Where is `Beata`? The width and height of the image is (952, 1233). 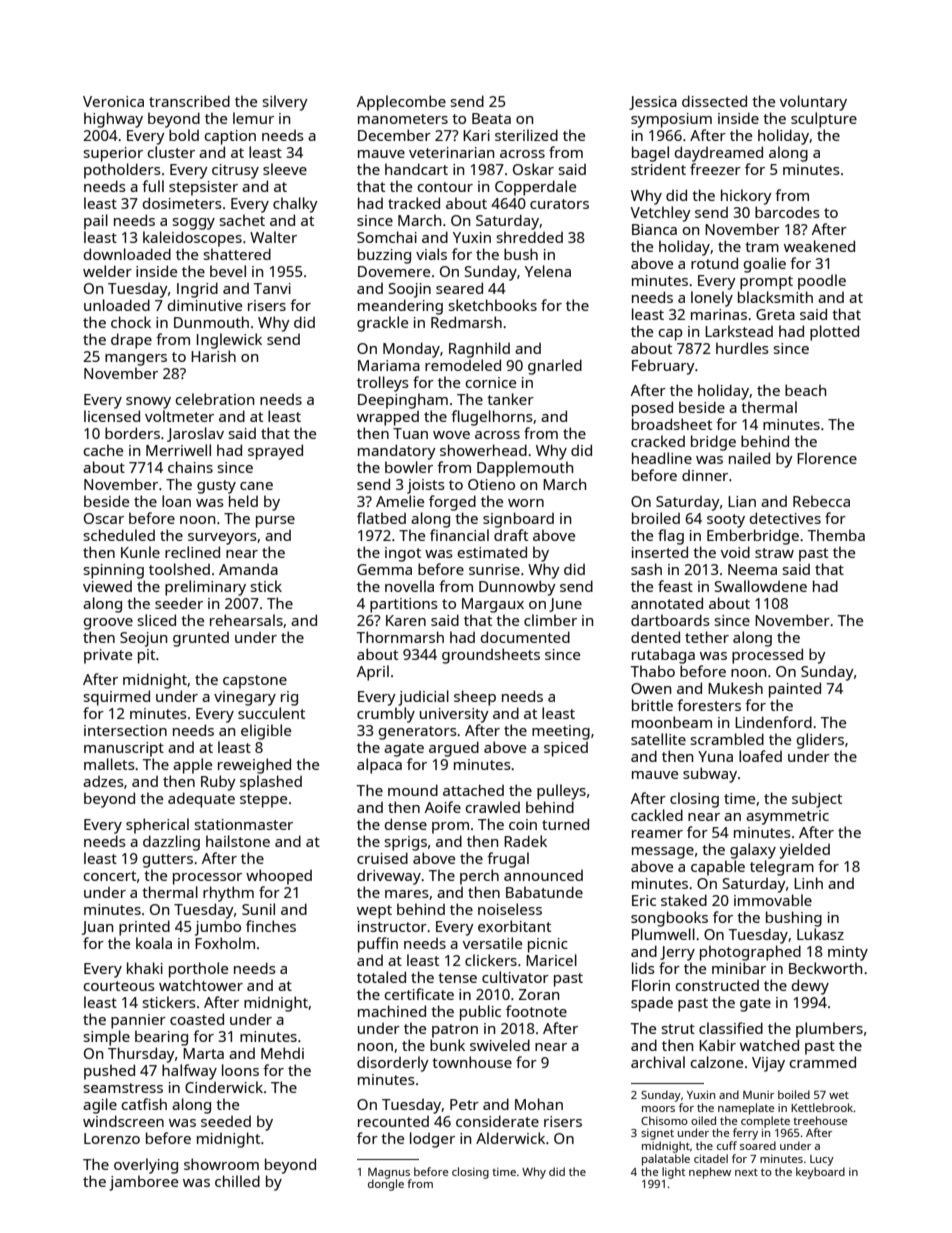 Beata is located at coordinates (491, 118).
